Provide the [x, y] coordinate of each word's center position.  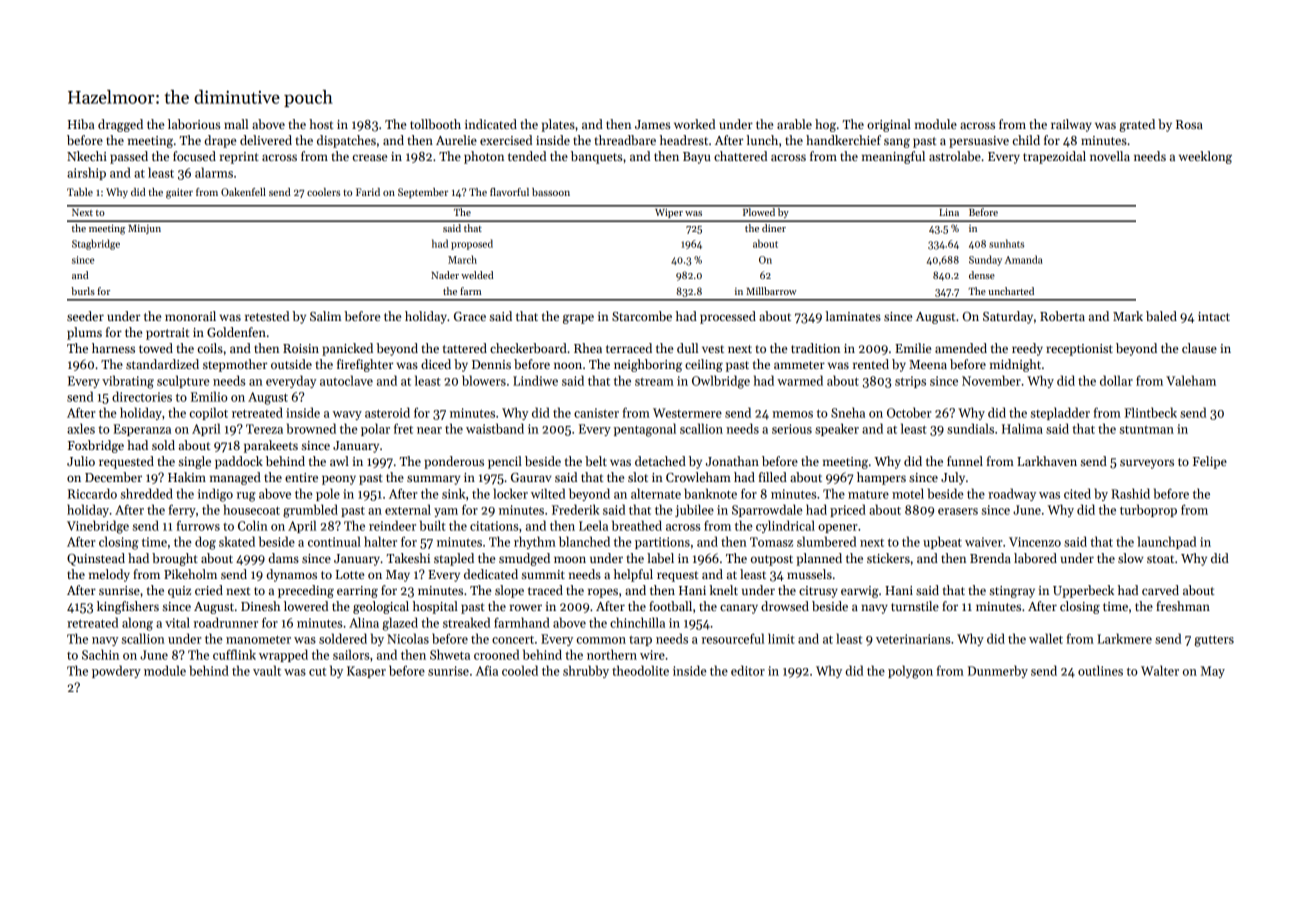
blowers [484, 380]
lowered [306, 606]
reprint [239, 158]
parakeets [271, 446]
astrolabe [955, 156]
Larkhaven [1047, 461]
